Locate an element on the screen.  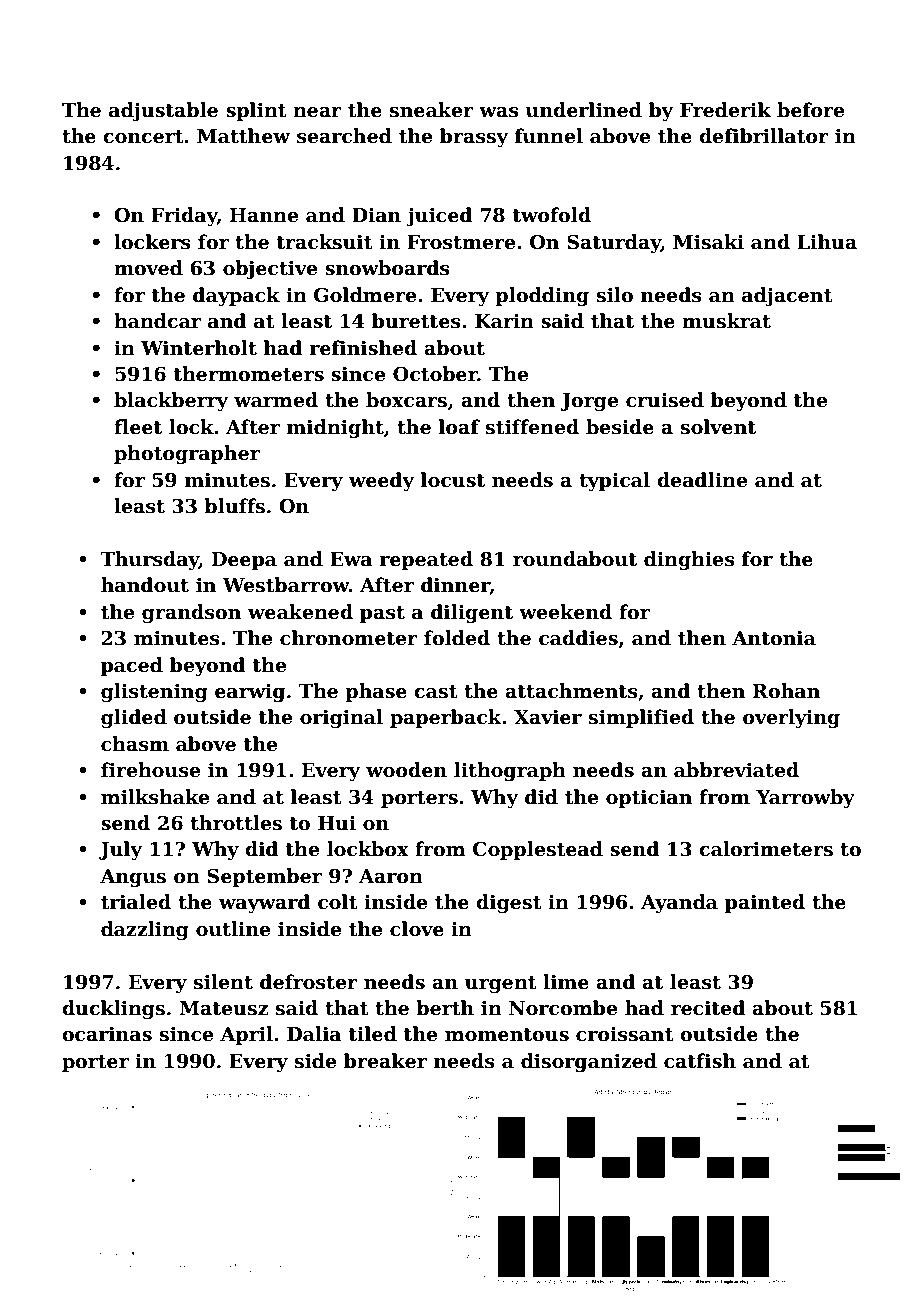
paced is located at coordinates (132, 666).
